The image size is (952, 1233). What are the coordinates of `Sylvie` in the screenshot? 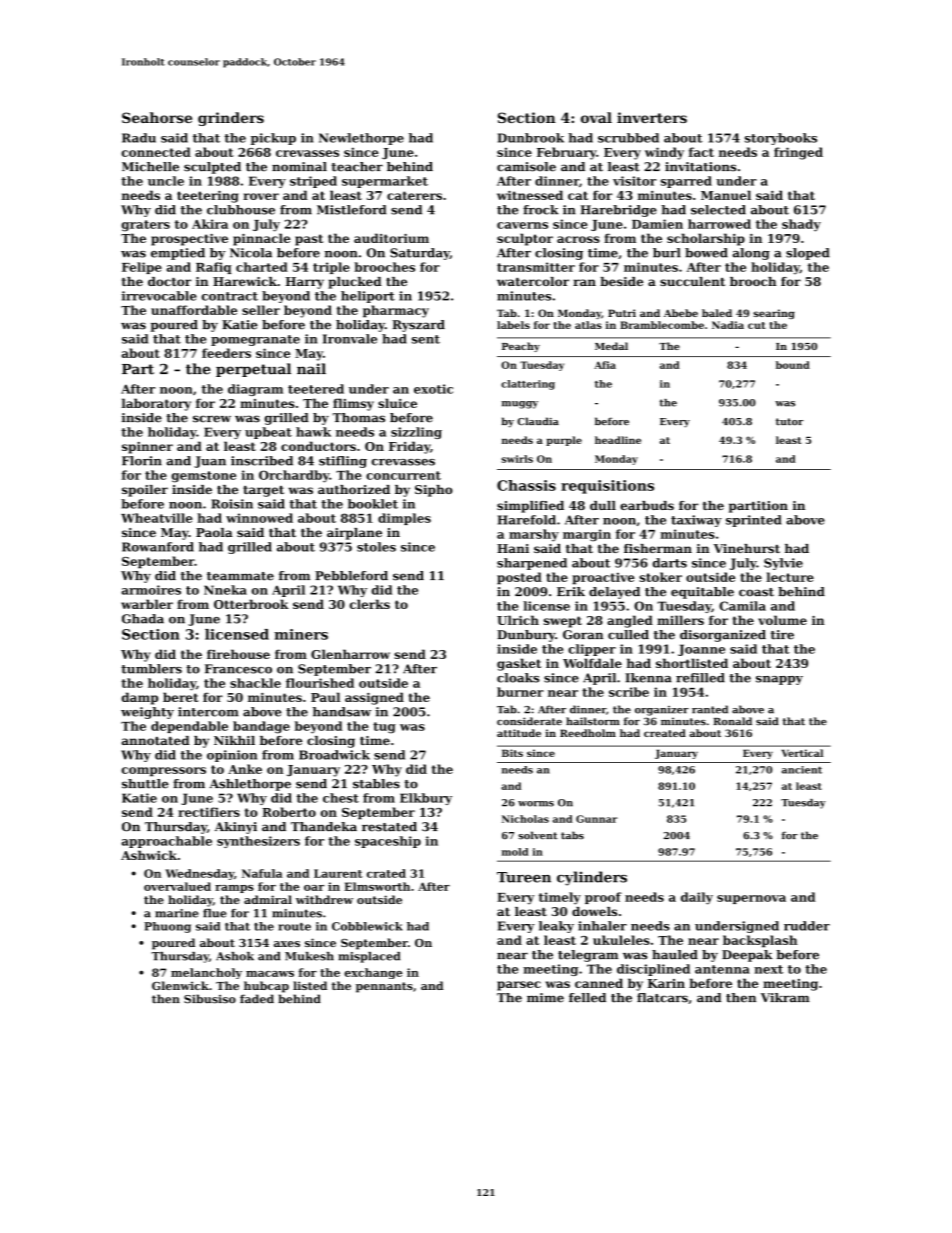 It's located at (783, 564).
